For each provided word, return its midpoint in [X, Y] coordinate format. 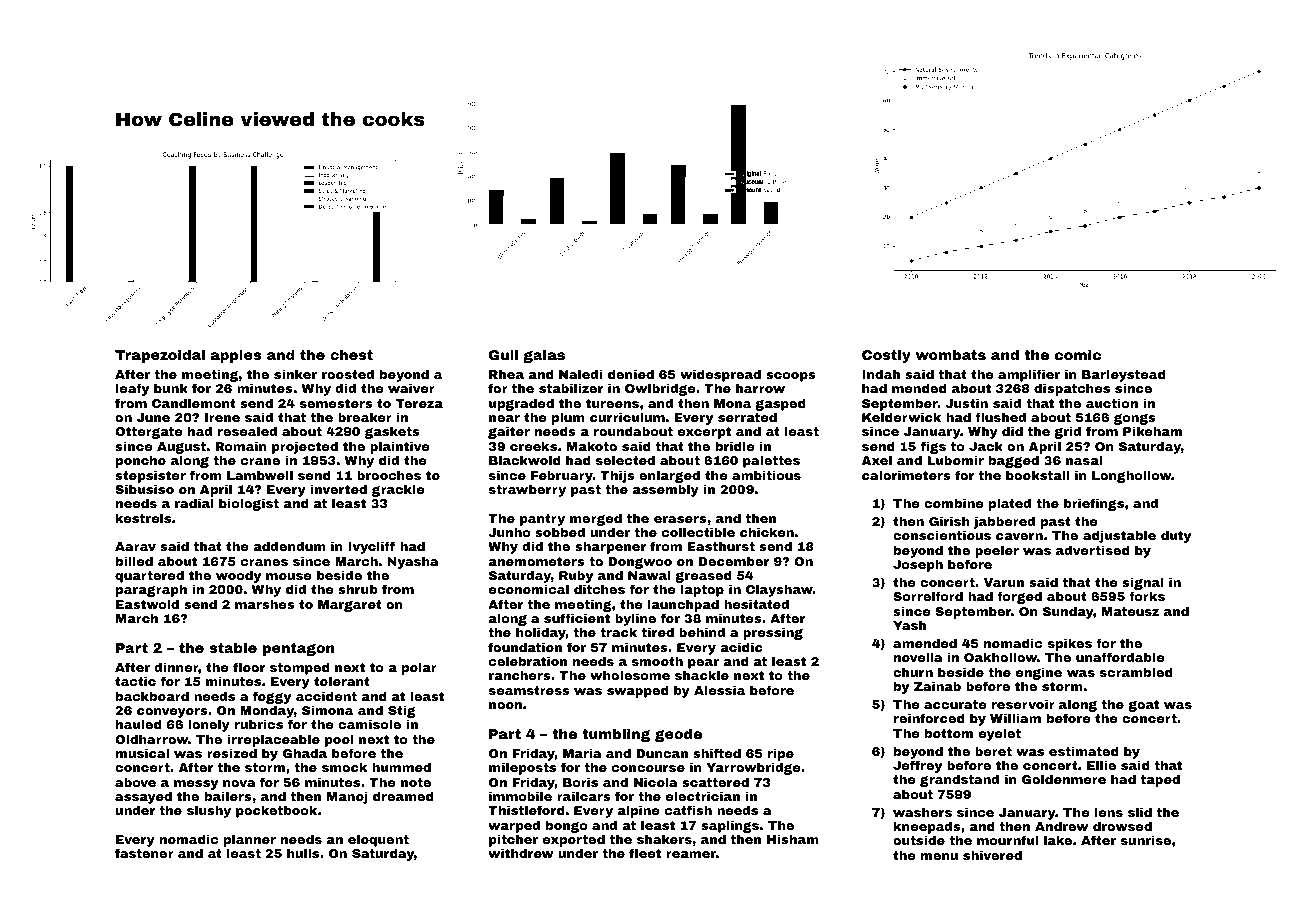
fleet [645, 853]
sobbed [560, 532]
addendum [289, 546]
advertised [1093, 550]
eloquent [378, 840]
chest [351, 354]
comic [1078, 354]
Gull [503, 354]
